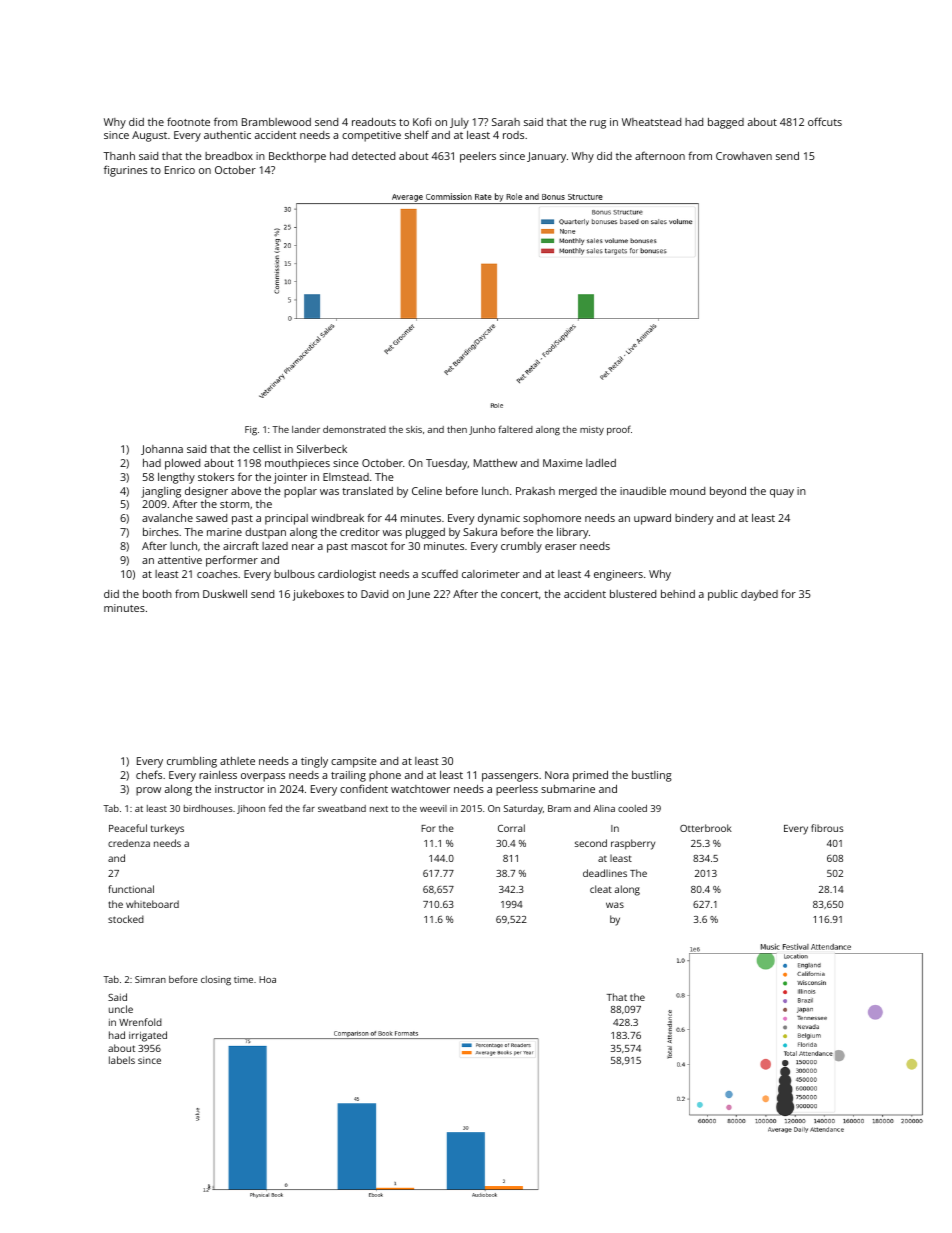  I want to click on footnote, so click(188, 121).
